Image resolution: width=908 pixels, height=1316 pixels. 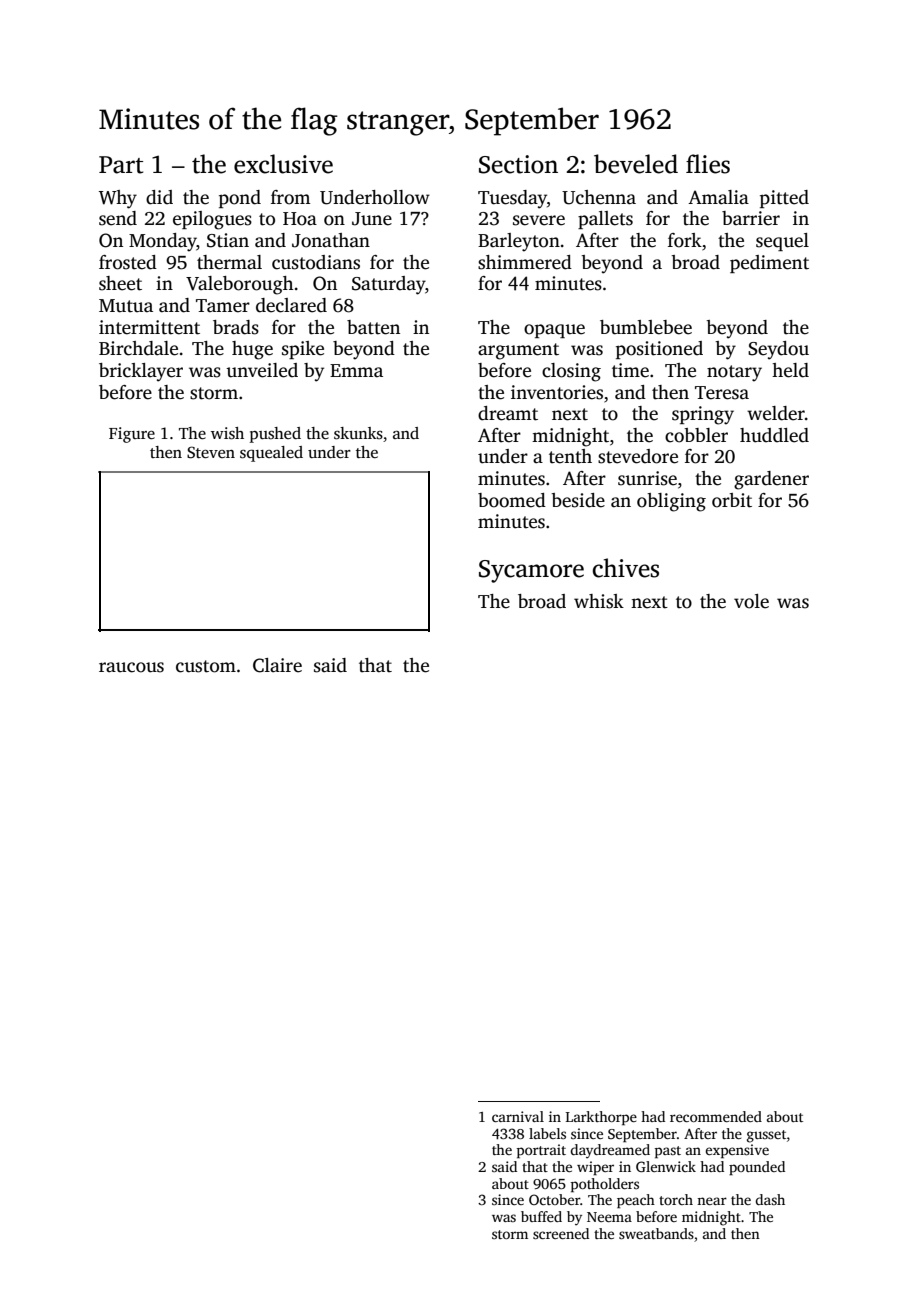 I want to click on Section, so click(x=518, y=164).
